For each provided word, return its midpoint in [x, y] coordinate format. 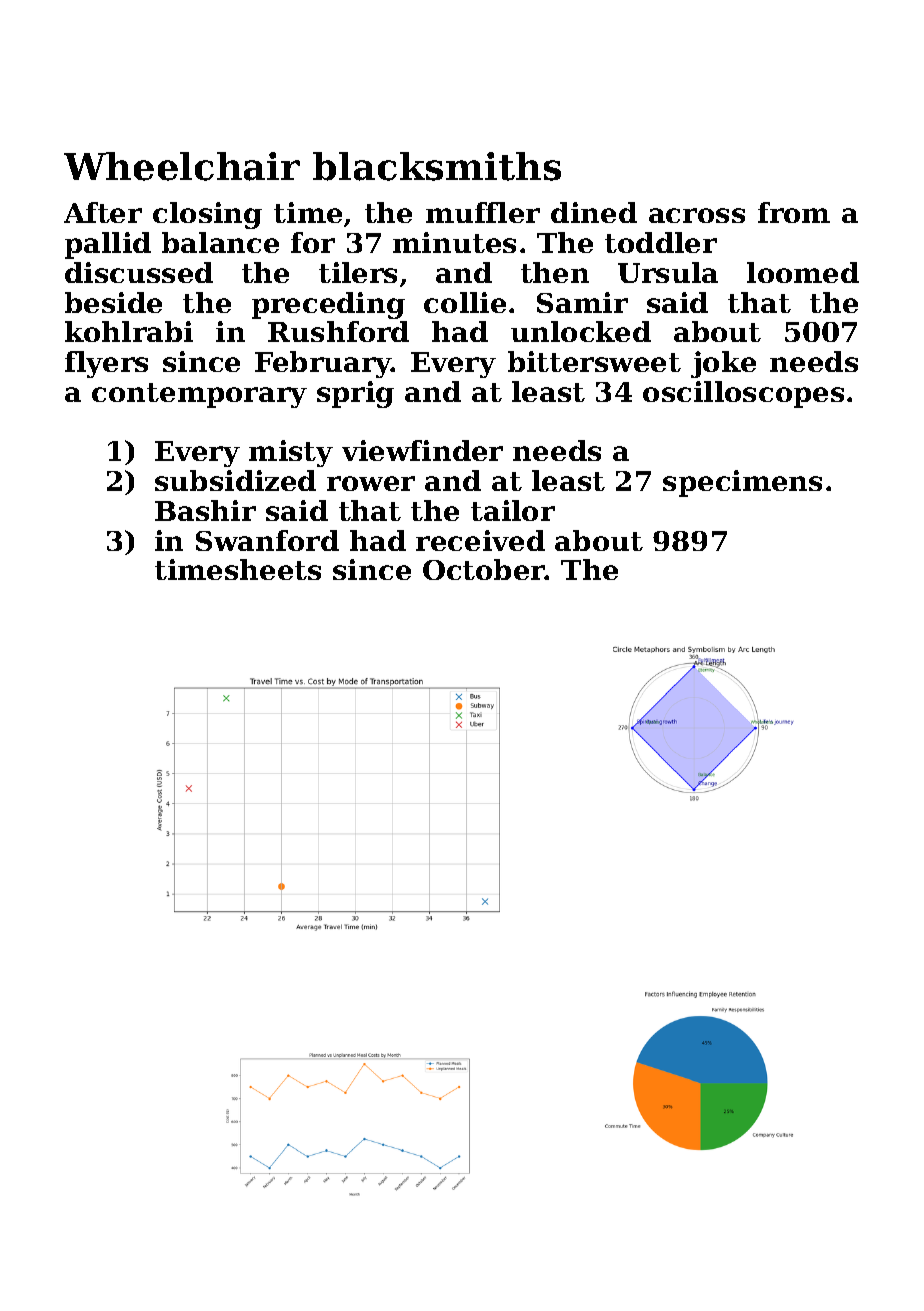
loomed [803, 272]
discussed [139, 272]
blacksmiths [437, 166]
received [480, 540]
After [103, 212]
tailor [513, 510]
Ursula [668, 272]
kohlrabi [129, 331]
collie [465, 302]
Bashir [205, 510]
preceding [328, 305]
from [794, 212]
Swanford [267, 540]
